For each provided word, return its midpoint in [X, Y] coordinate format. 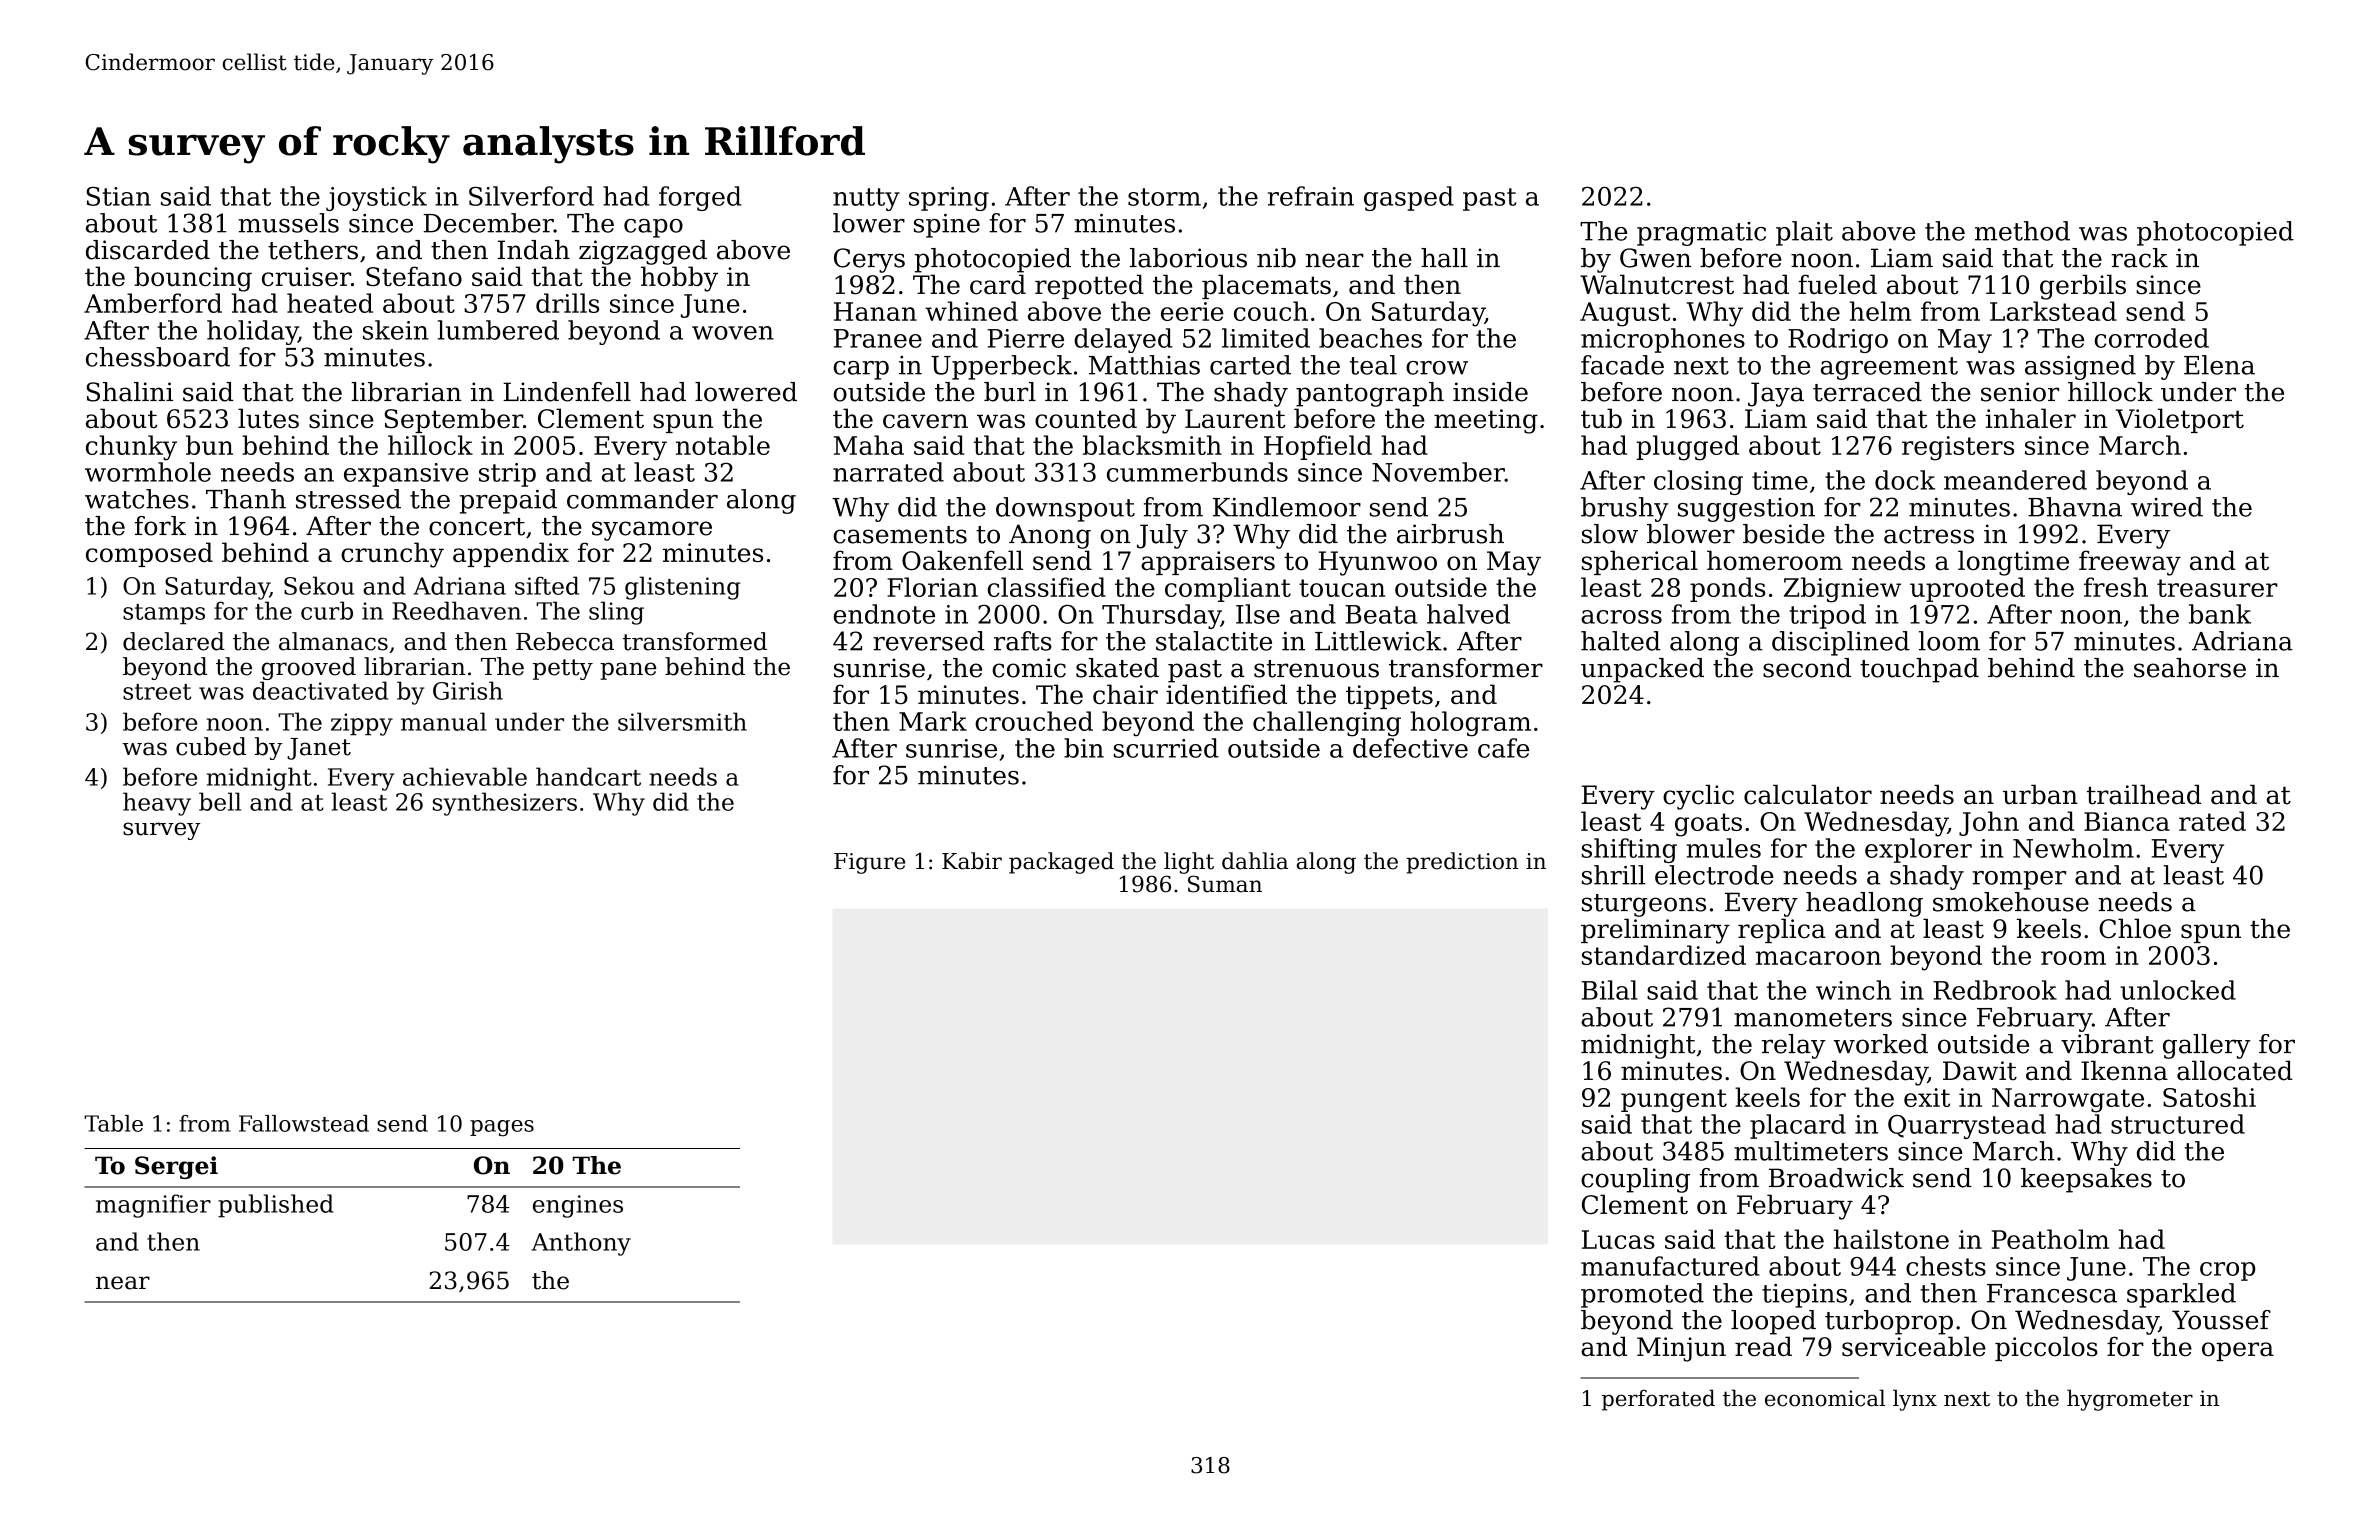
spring [949, 199]
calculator [1808, 795]
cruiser [306, 276]
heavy [157, 804]
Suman [1225, 884]
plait [1804, 233]
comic [1029, 668]
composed [149, 554]
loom [1949, 641]
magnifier [153, 1206]
